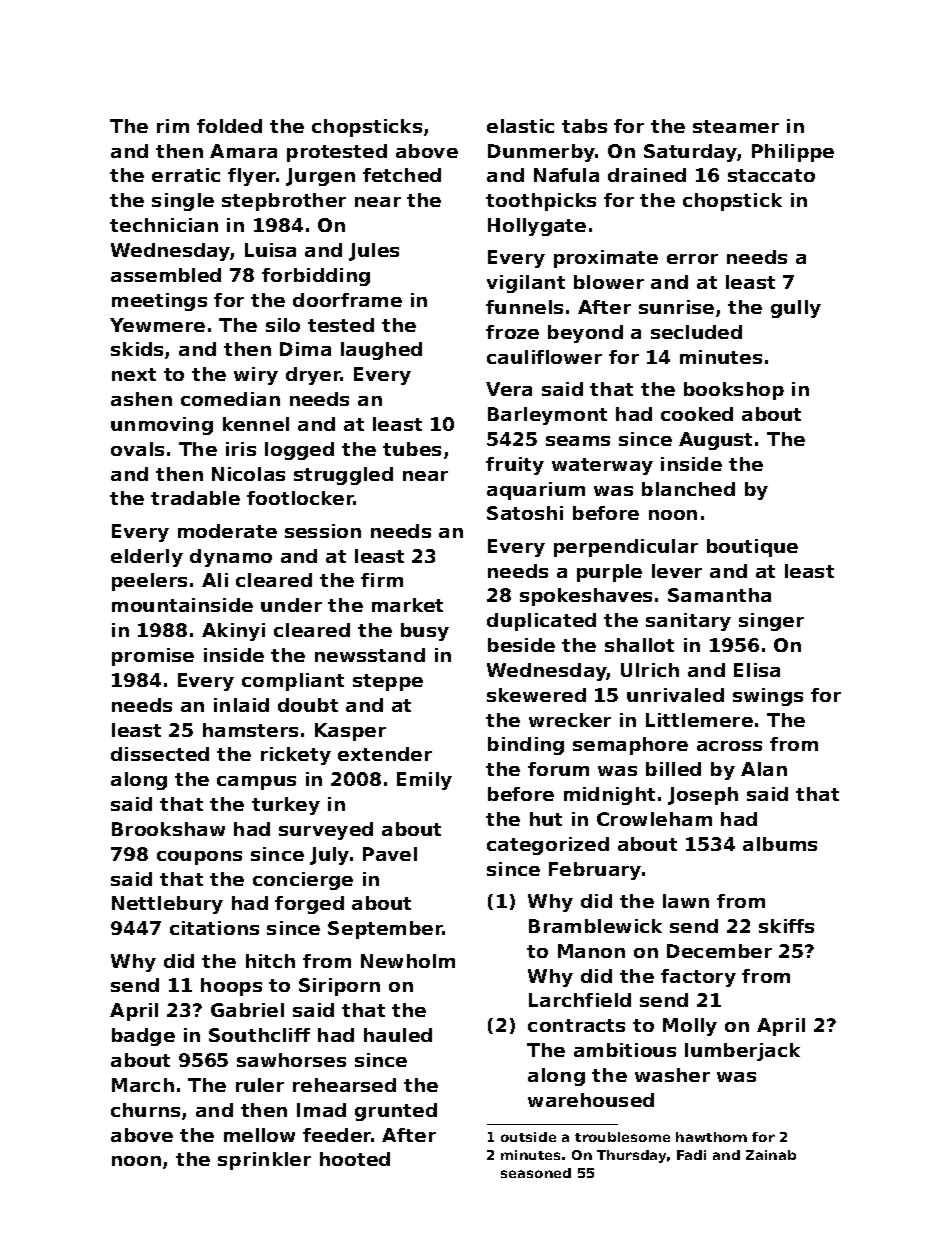 This screenshot has height=1233, width=952. I want to click on sprinkler, so click(264, 1161).
